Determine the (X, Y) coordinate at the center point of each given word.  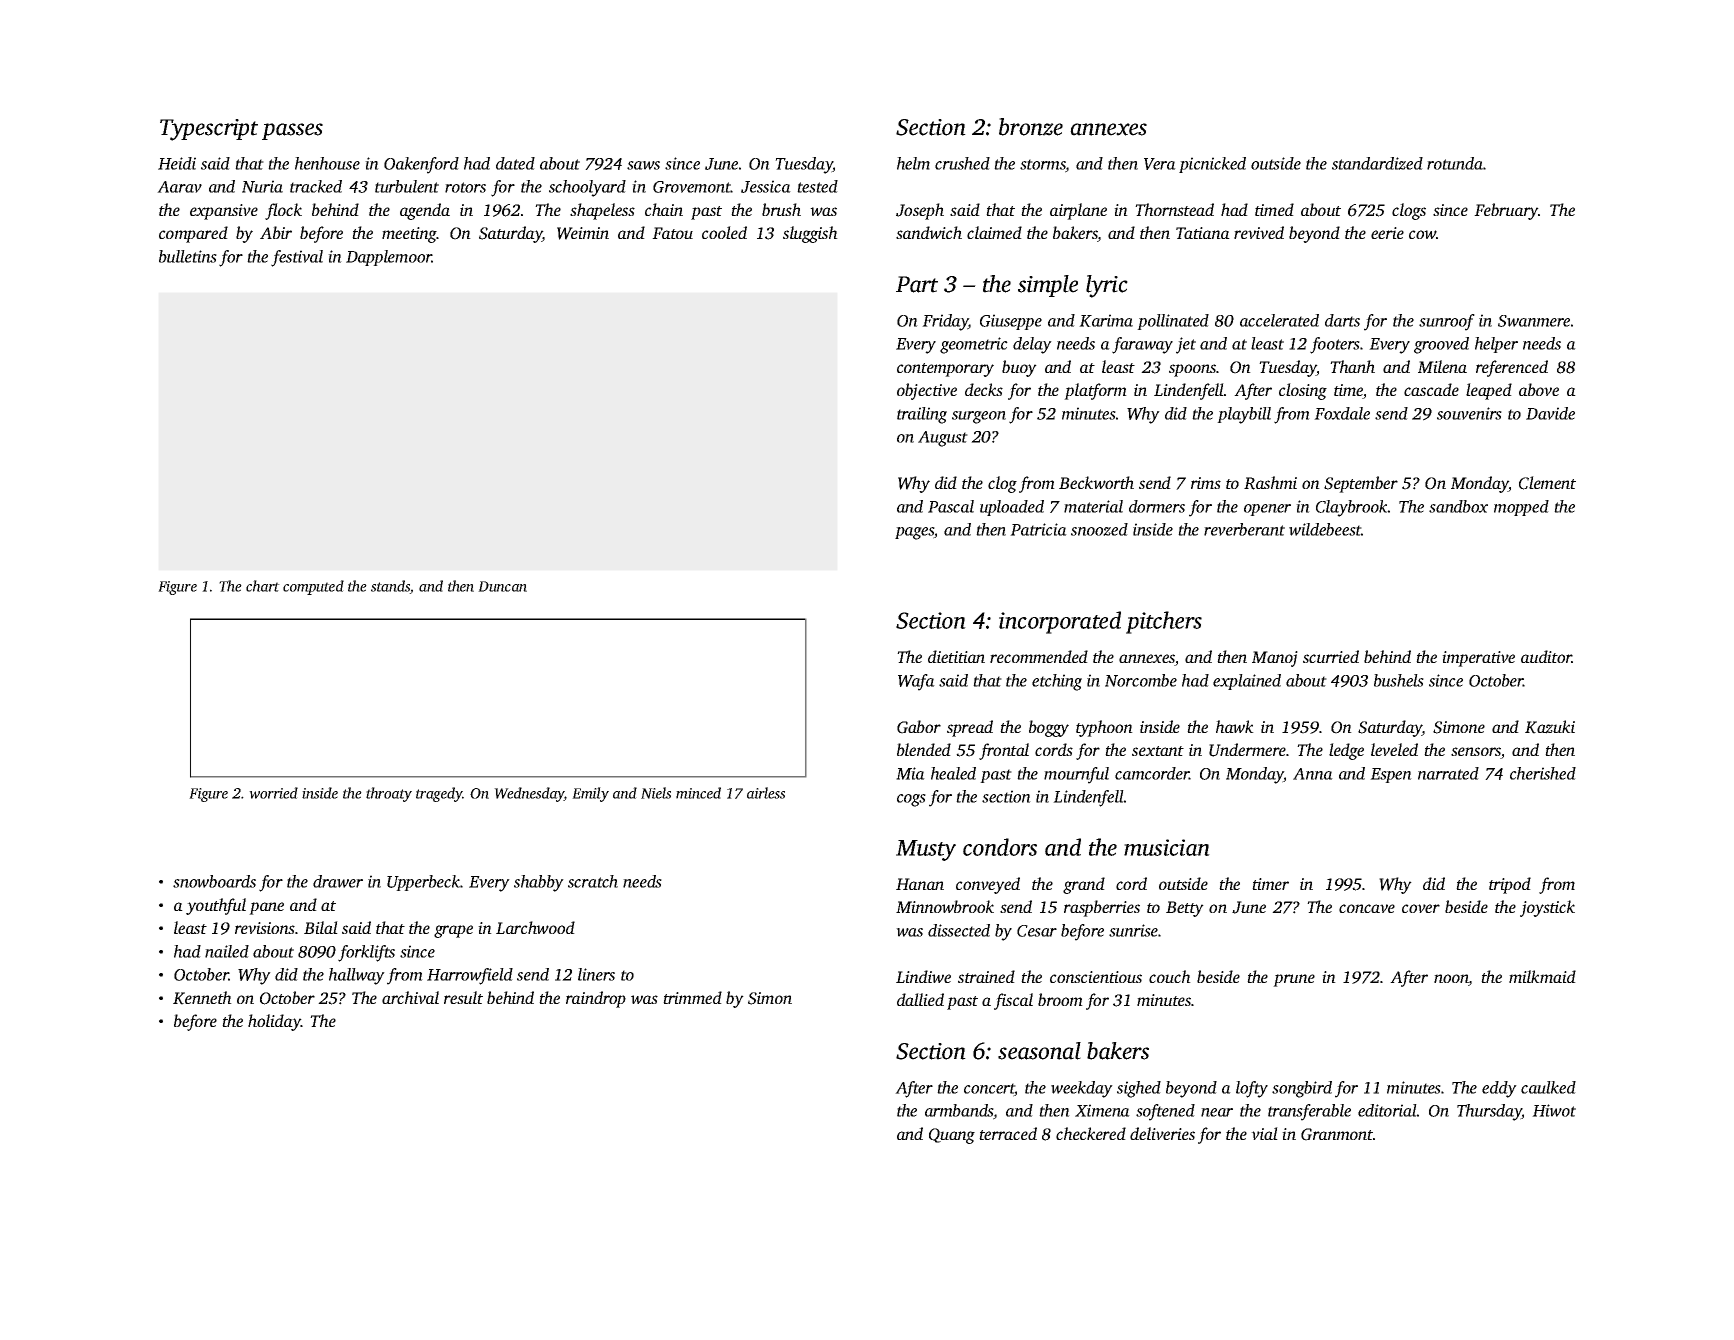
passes (292, 131)
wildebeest (1325, 529)
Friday (945, 322)
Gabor (919, 727)
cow (1422, 234)
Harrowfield (470, 976)
